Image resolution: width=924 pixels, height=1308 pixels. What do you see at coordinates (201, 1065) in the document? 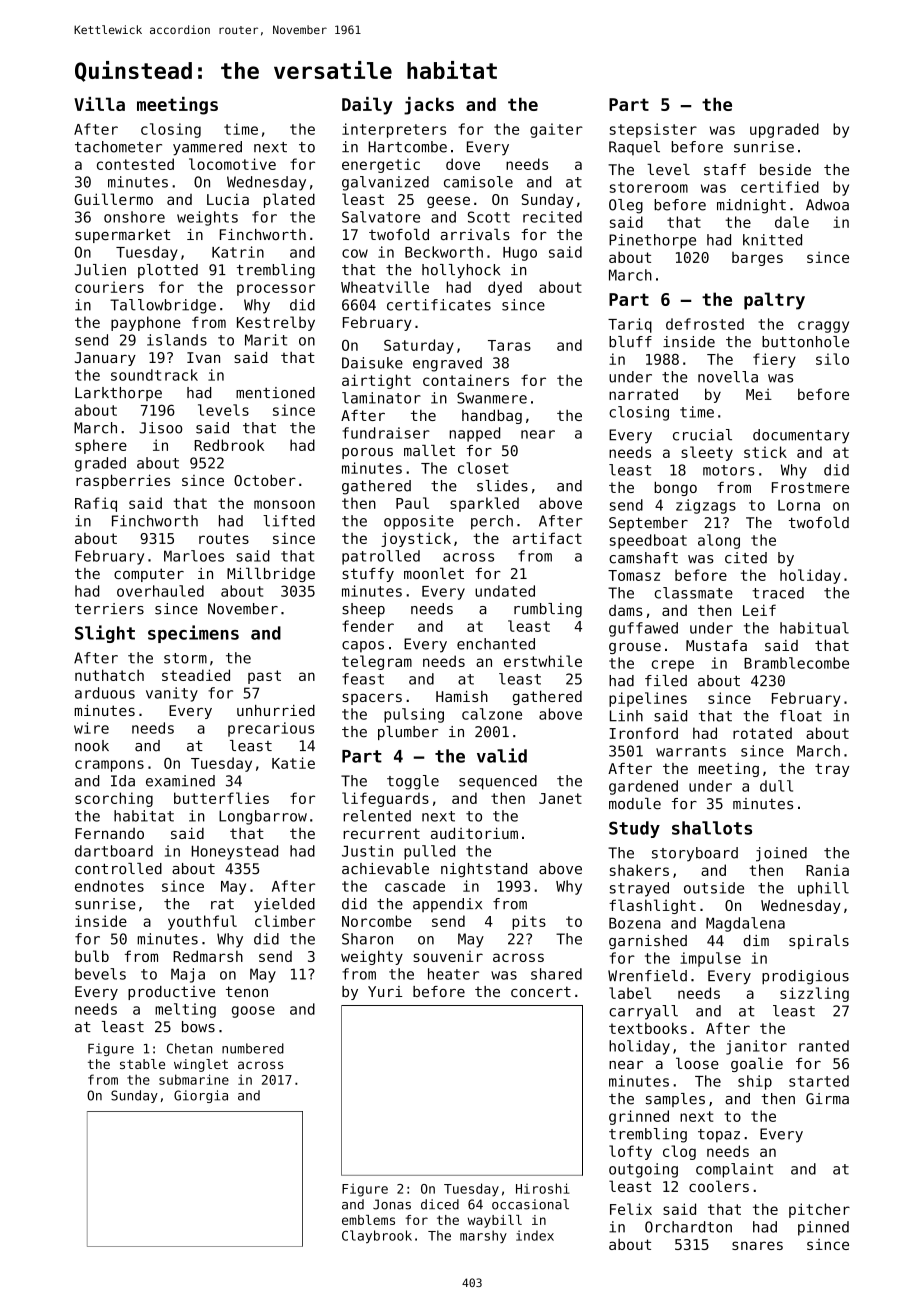
I see `winglet` at bounding box center [201, 1065].
